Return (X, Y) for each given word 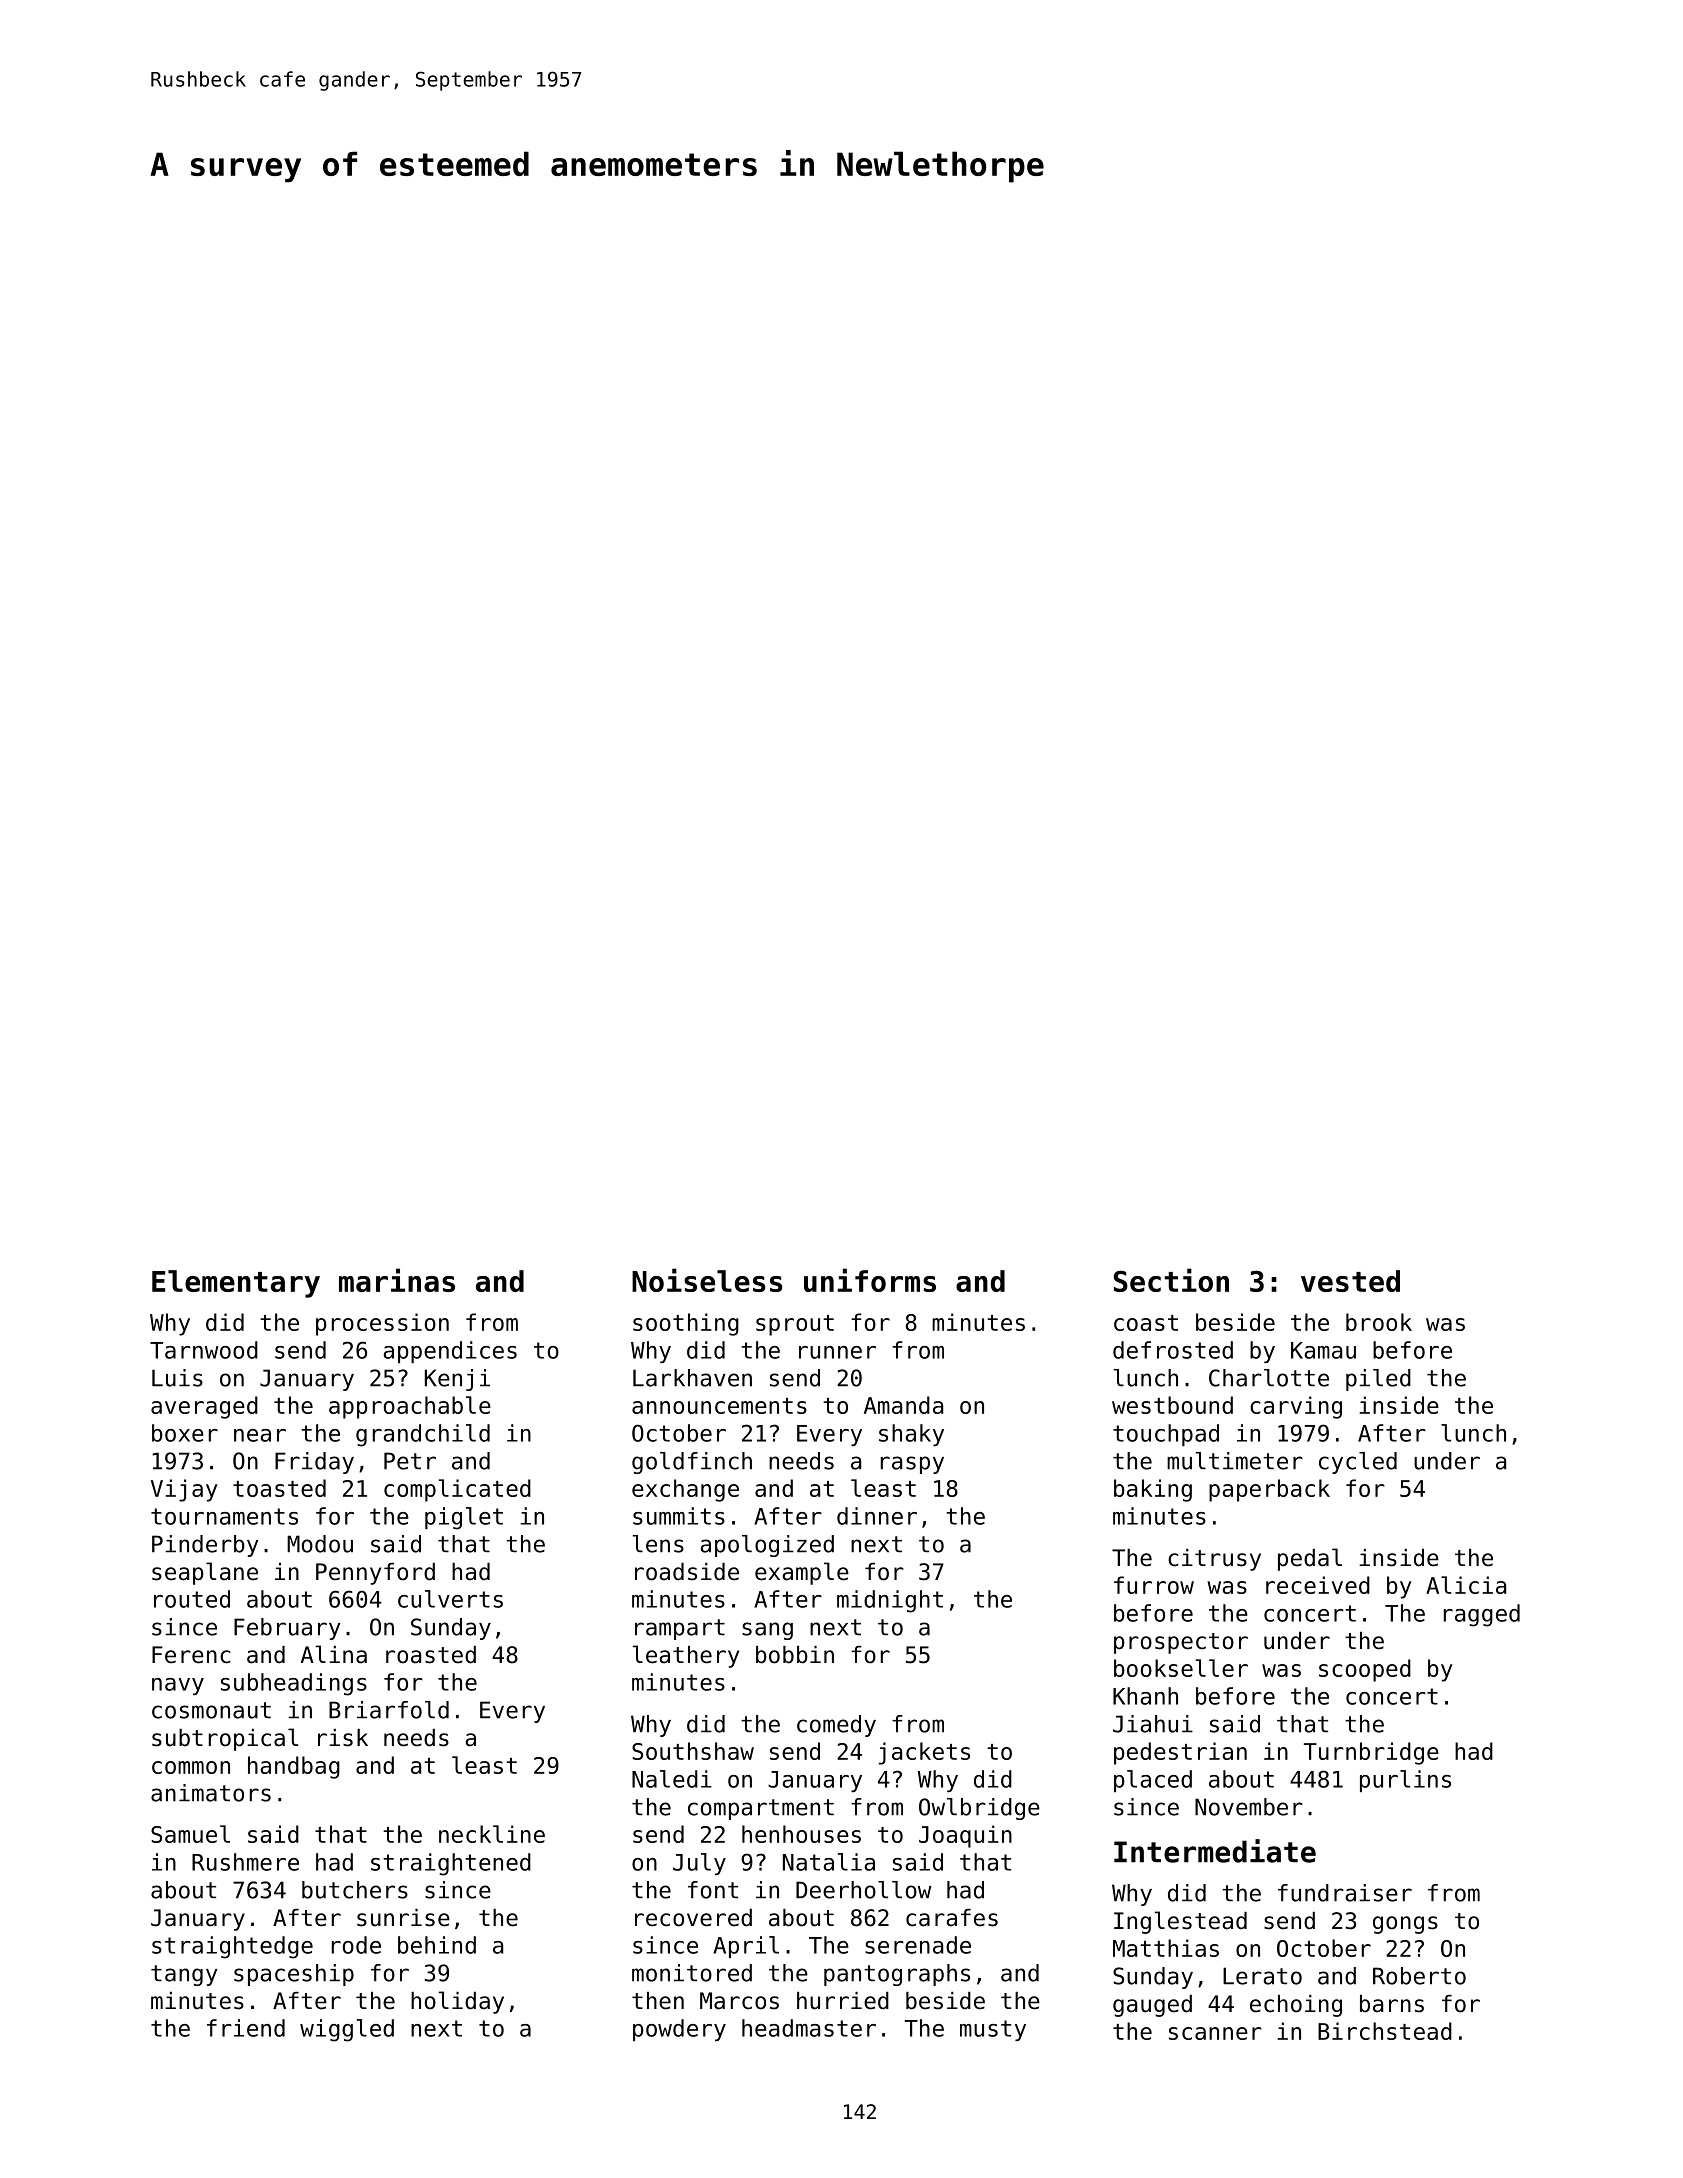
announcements (719, 1406)
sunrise (403, 1918)
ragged (1482, 1615)
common (191, 1767)
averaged (204, 1407)
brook (1379, 1322)
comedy (836, 1726)
